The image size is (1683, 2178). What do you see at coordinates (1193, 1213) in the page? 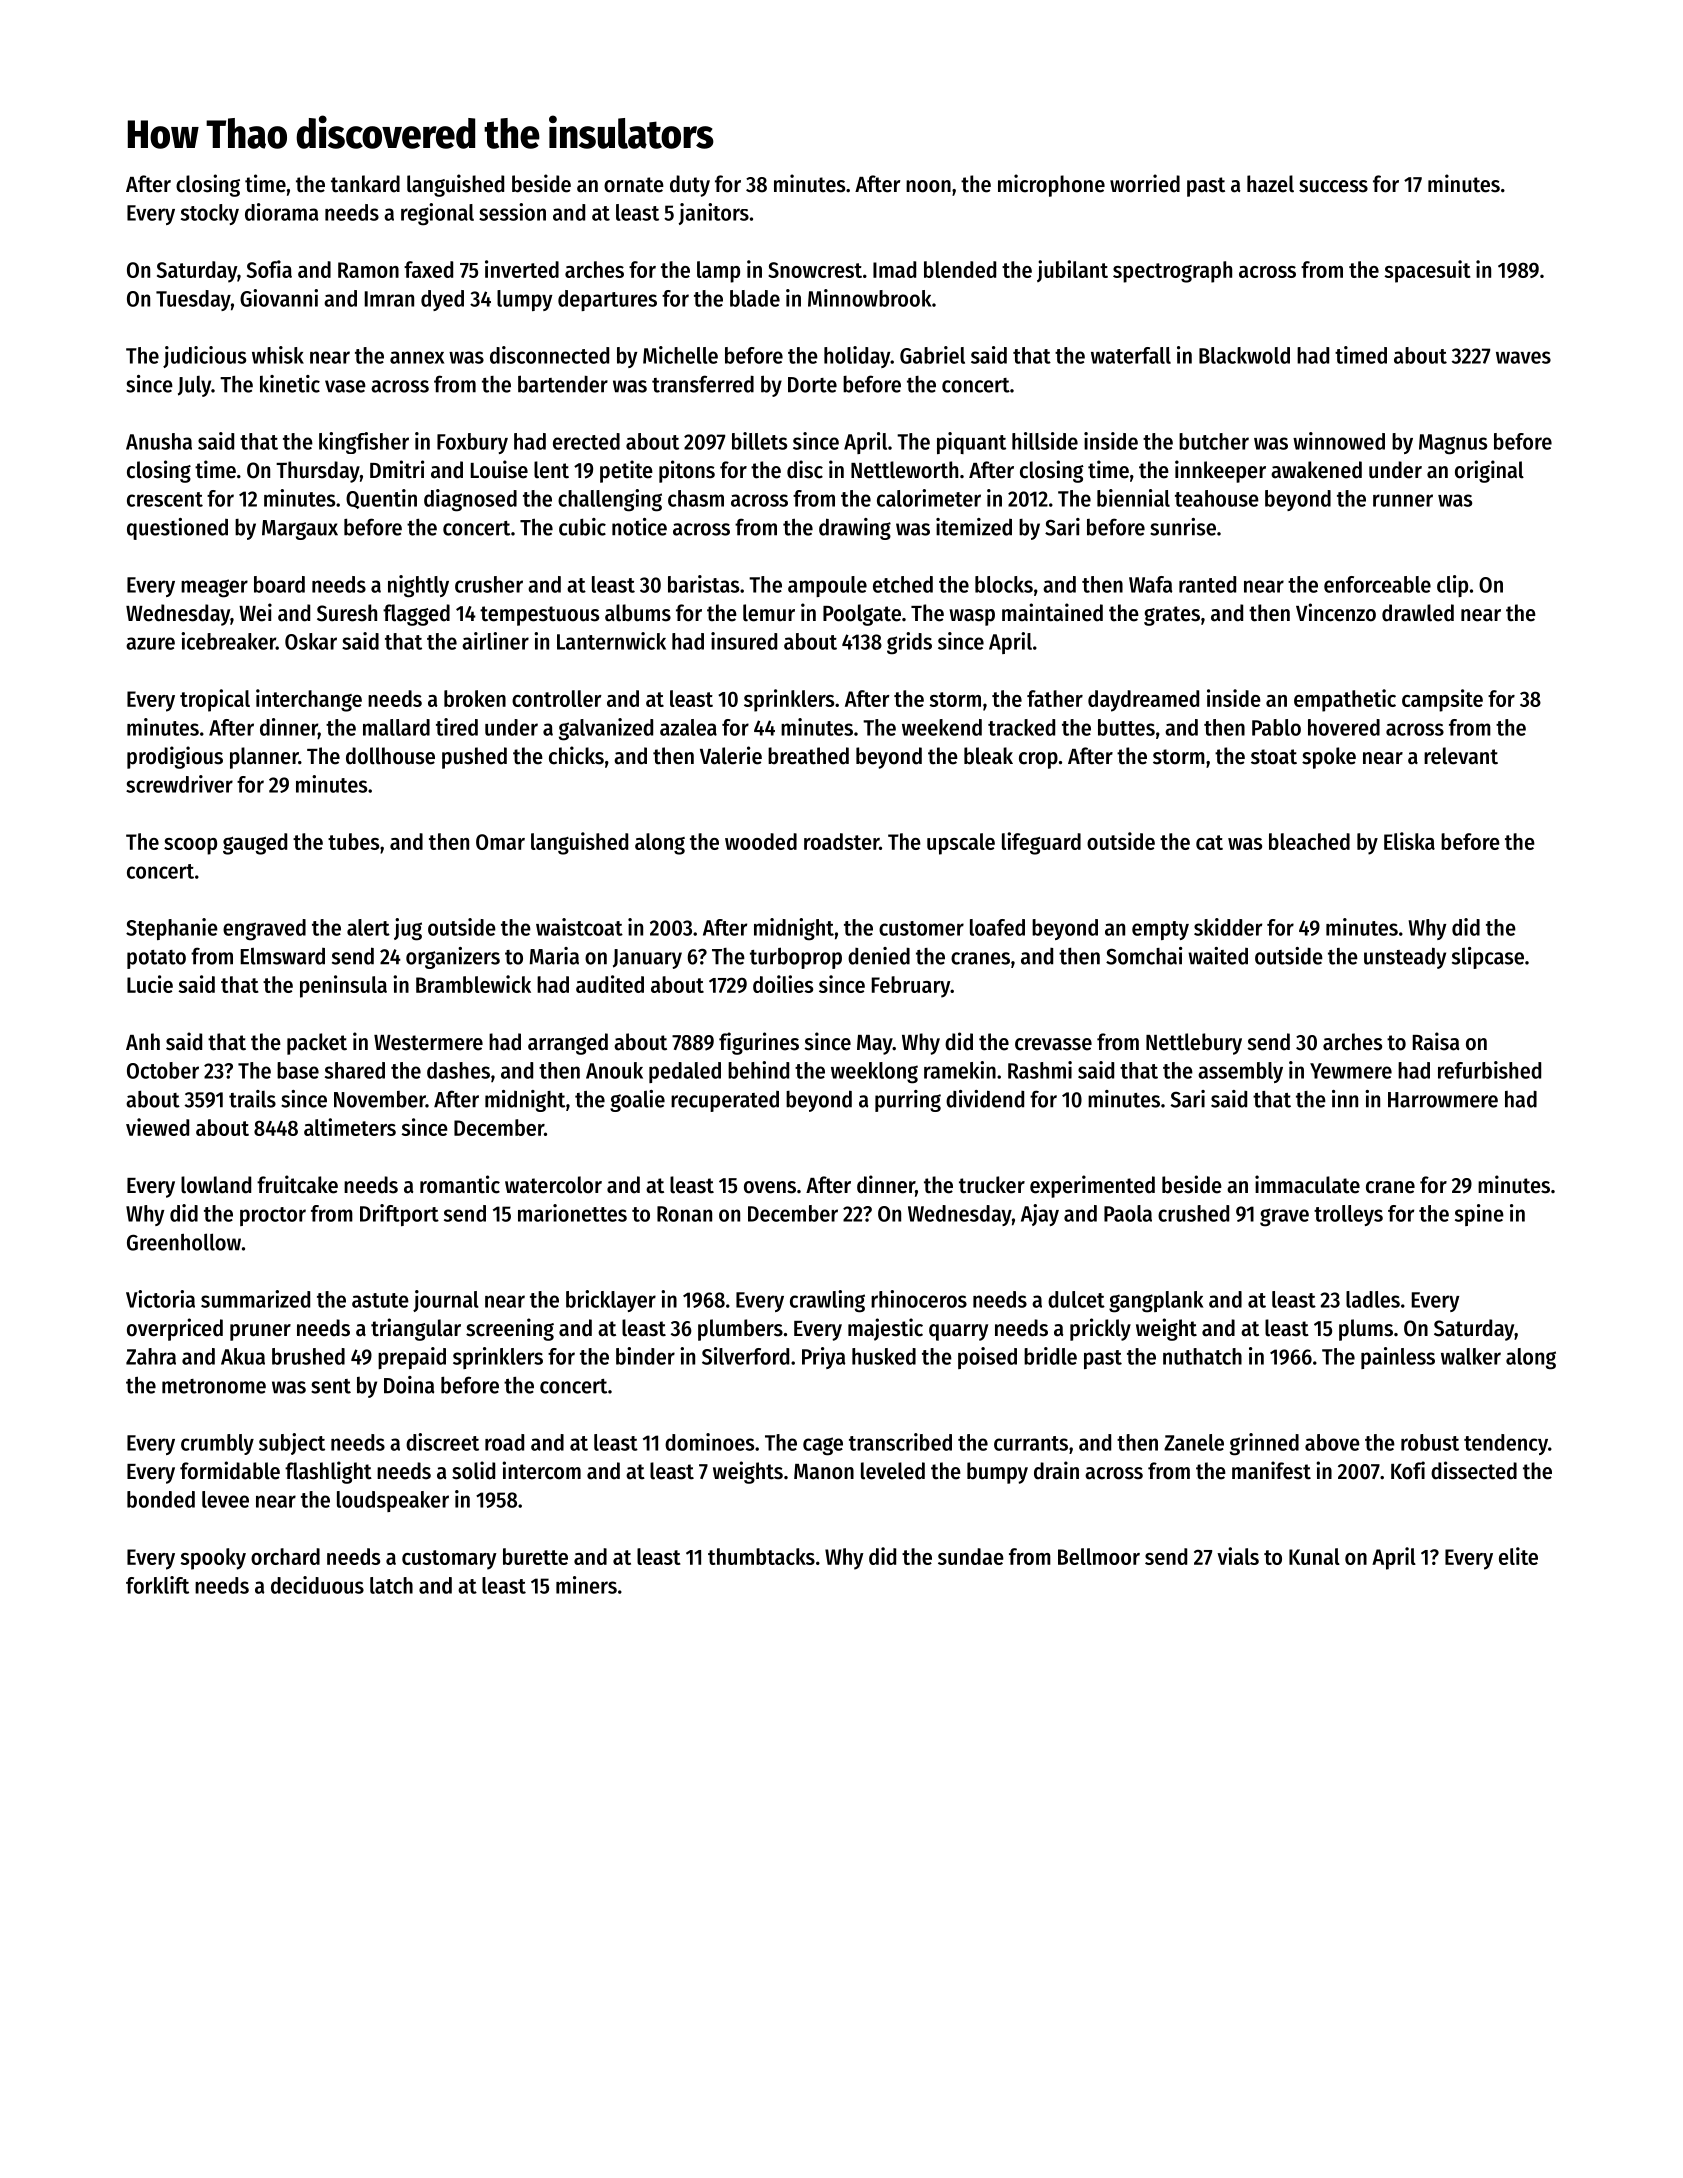
I see `crushed` at bounding box center [1193, 1213].
